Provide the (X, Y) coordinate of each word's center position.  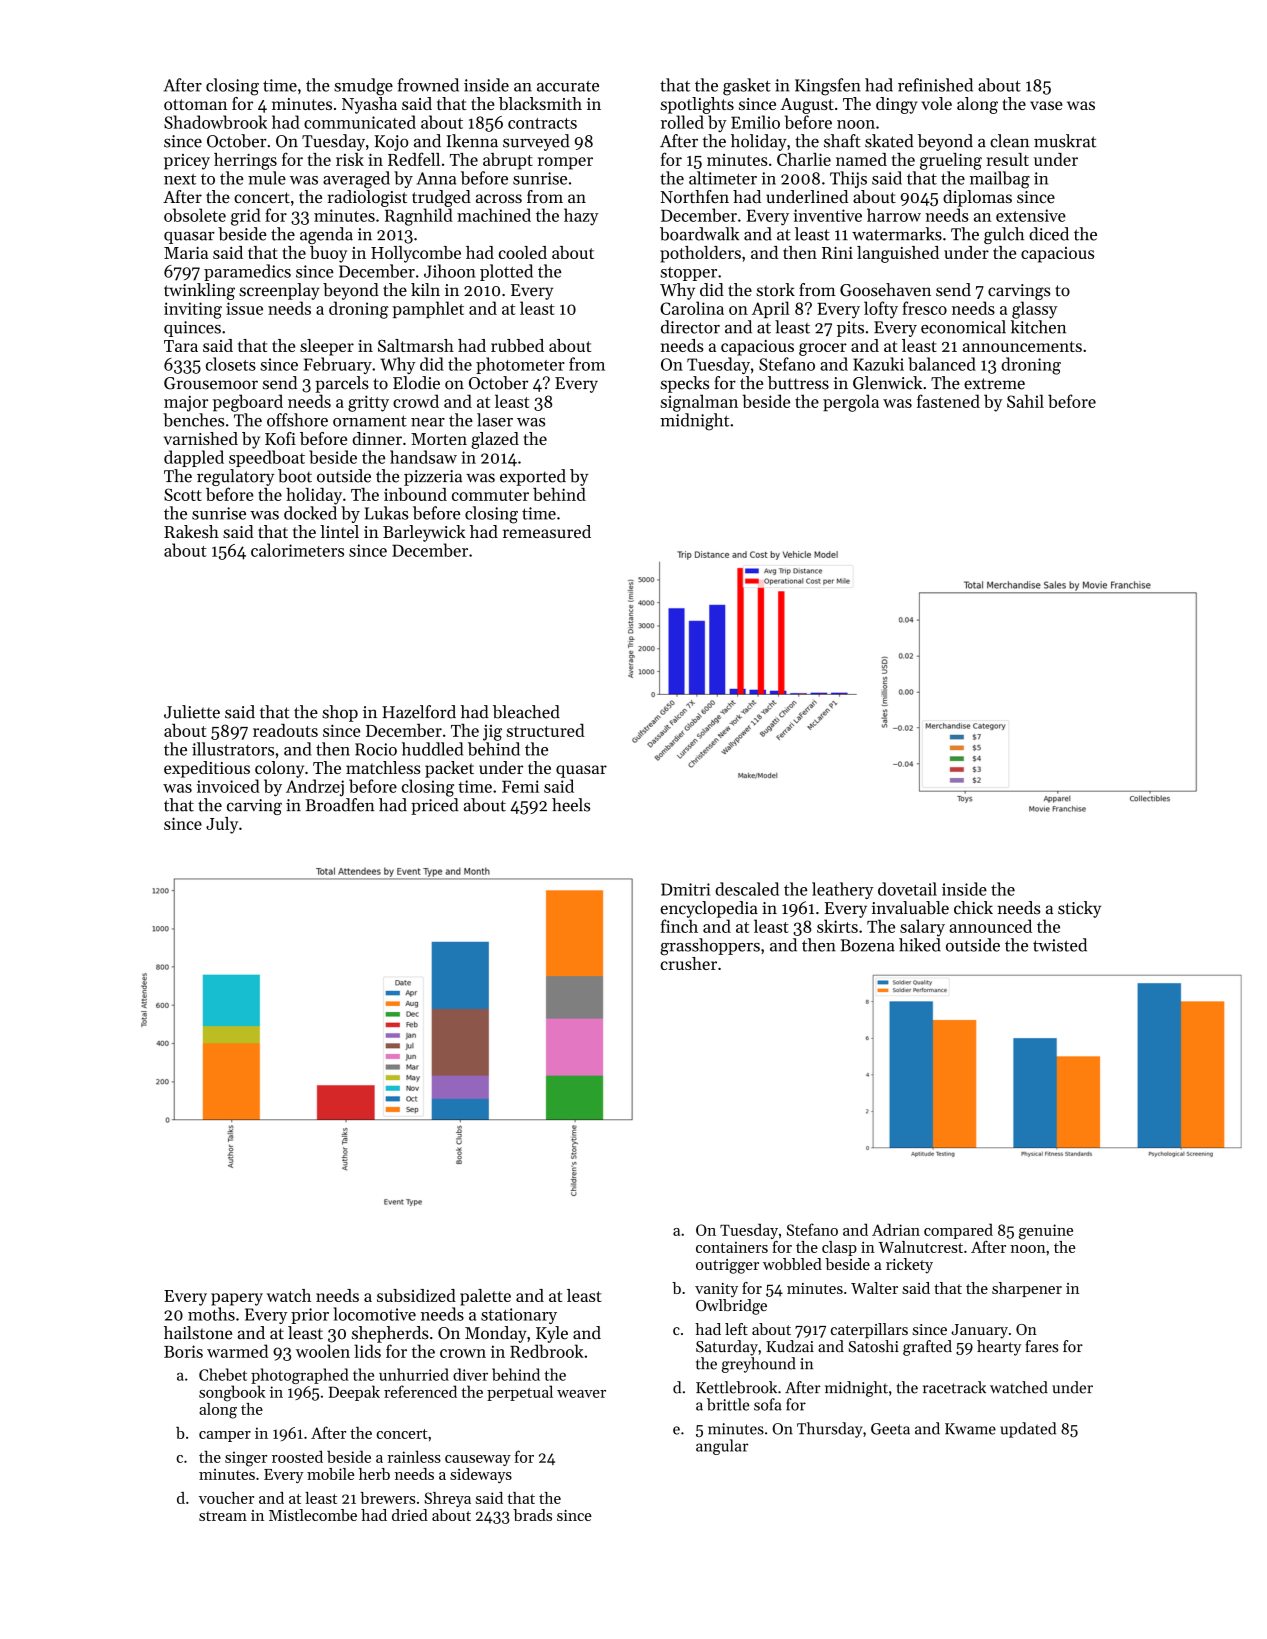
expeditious (207, 769)
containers (732, 1247)
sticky (1079, 909)
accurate (568, 86)
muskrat (1065, 141)
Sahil (1025, 401)
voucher (226, 1498)
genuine (1046, 1232)
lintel (339, 531)
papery (237, 1299)
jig (492, 733)
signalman (699, 403)
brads (532, 1515)
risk (350, 159)
